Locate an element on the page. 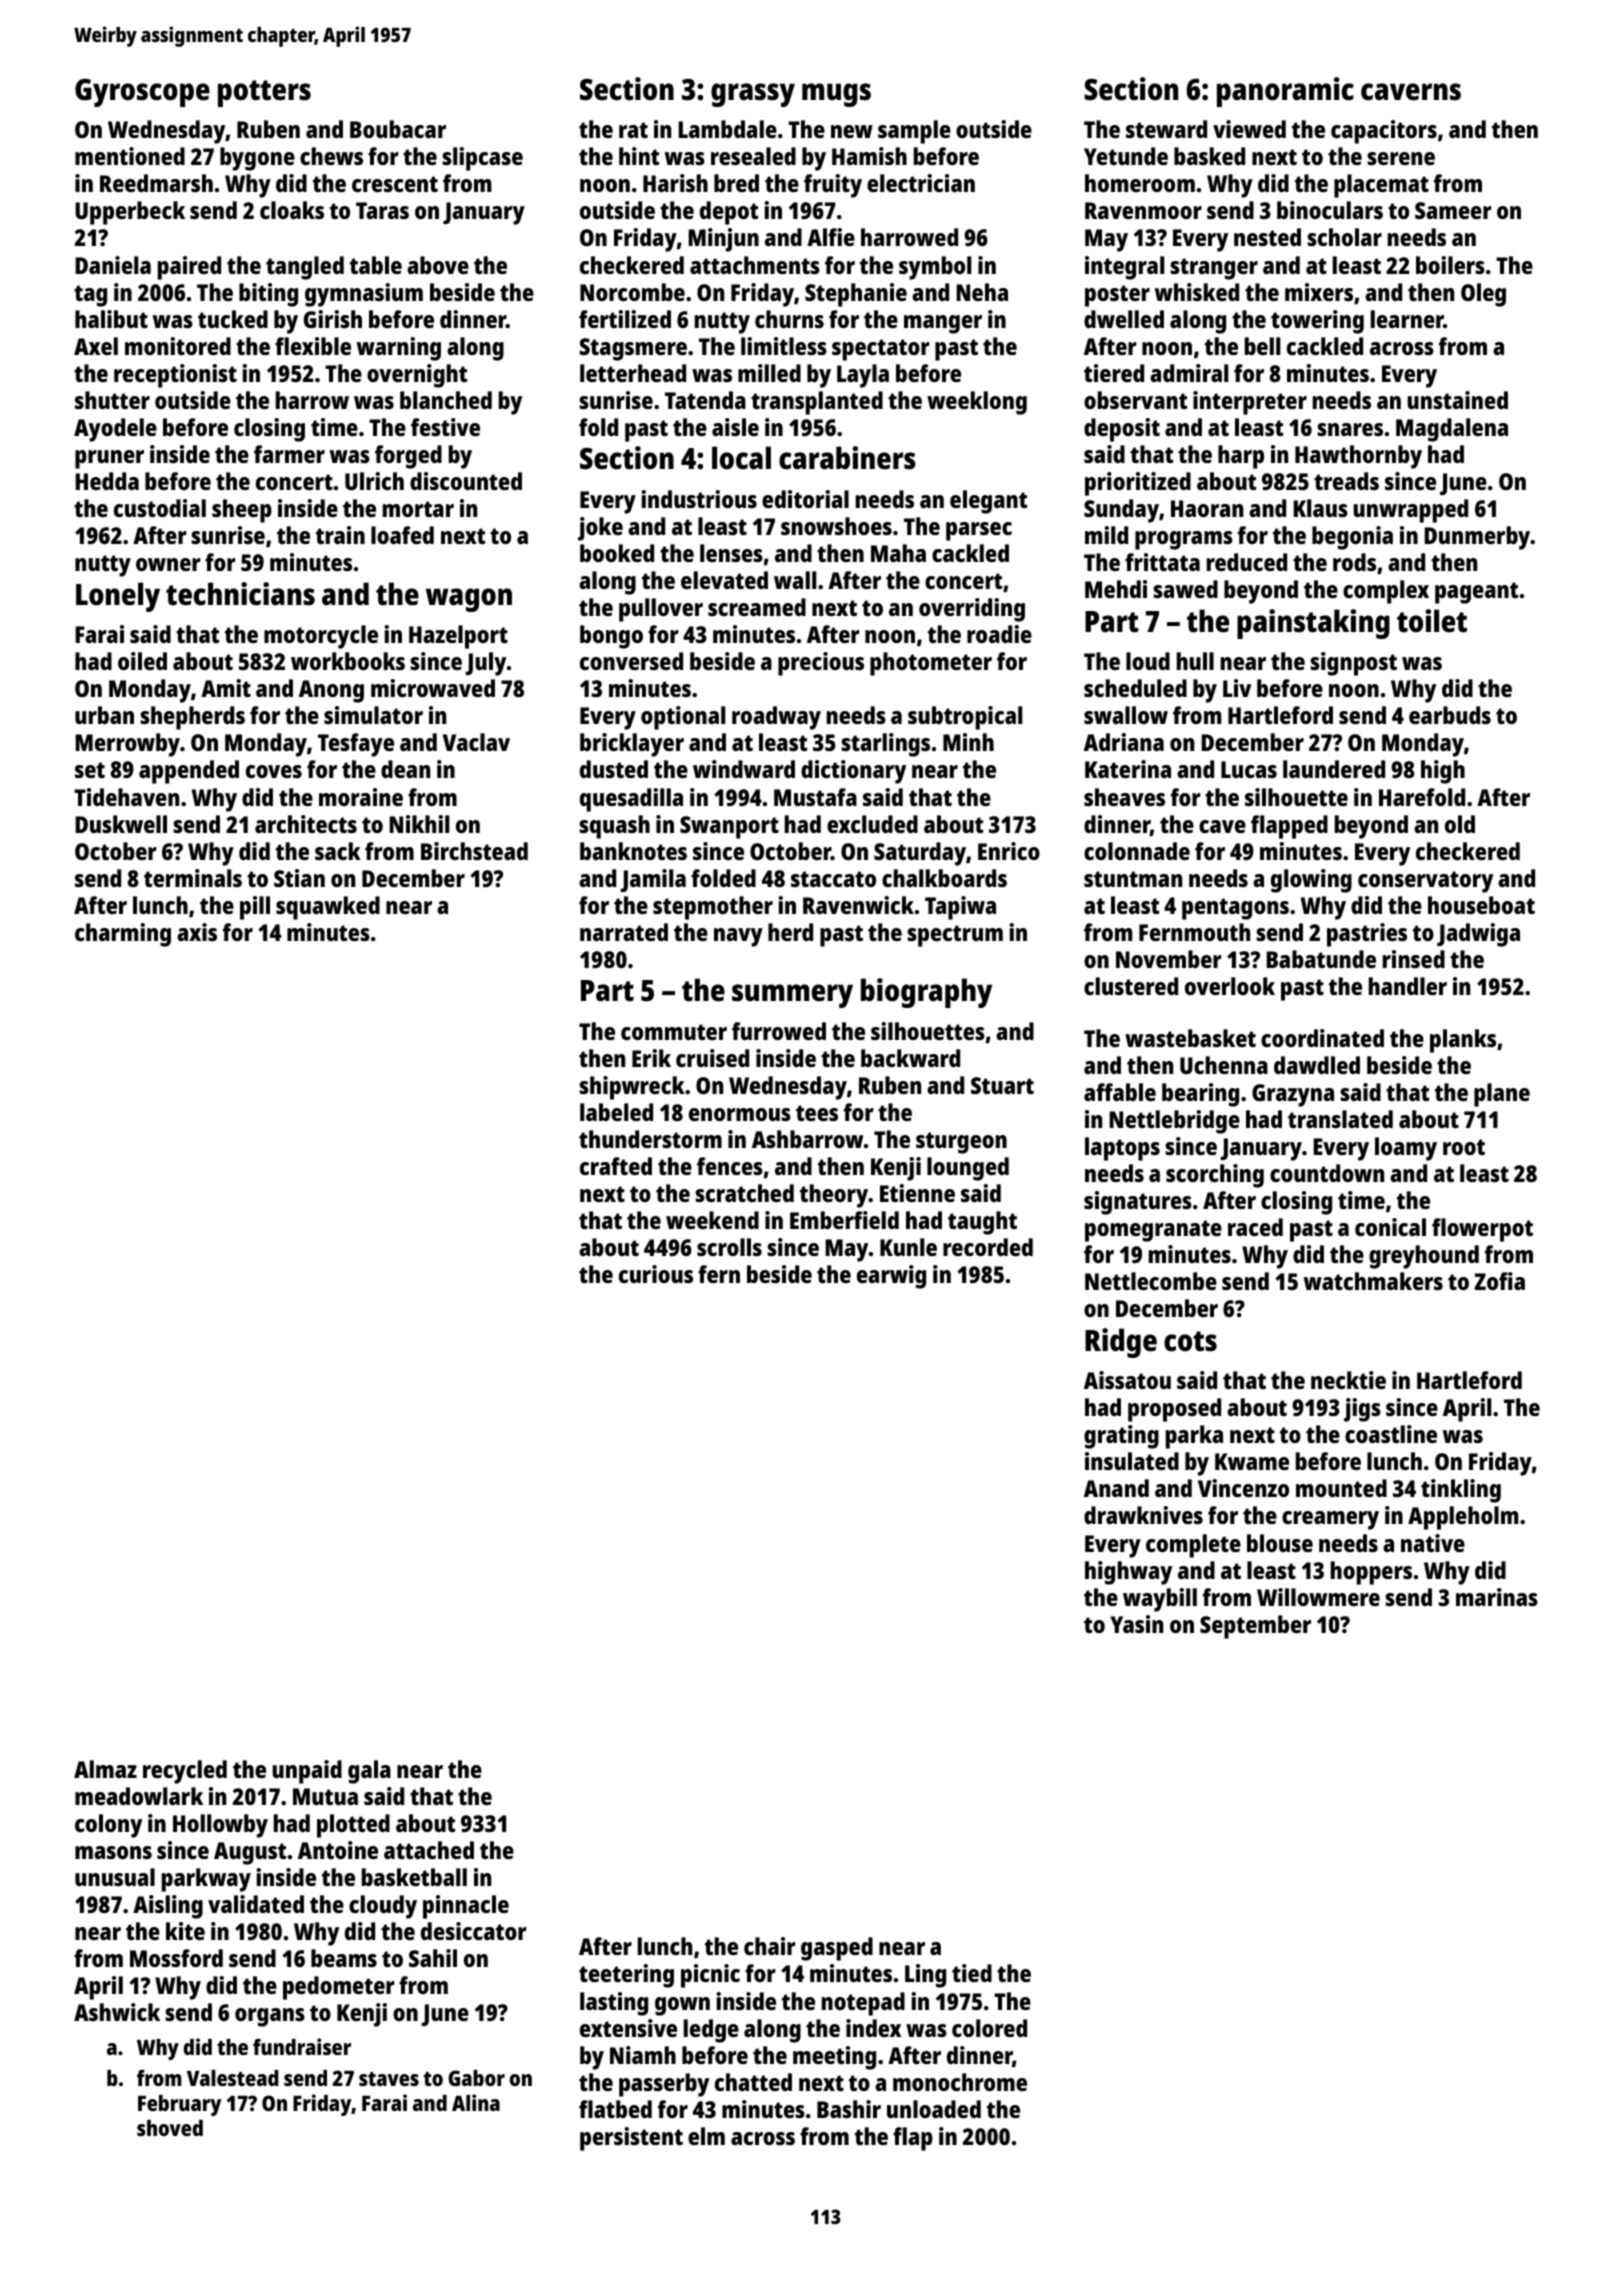 The image size is (1620, 2292). mugs is located at coordinates (836, 95).
